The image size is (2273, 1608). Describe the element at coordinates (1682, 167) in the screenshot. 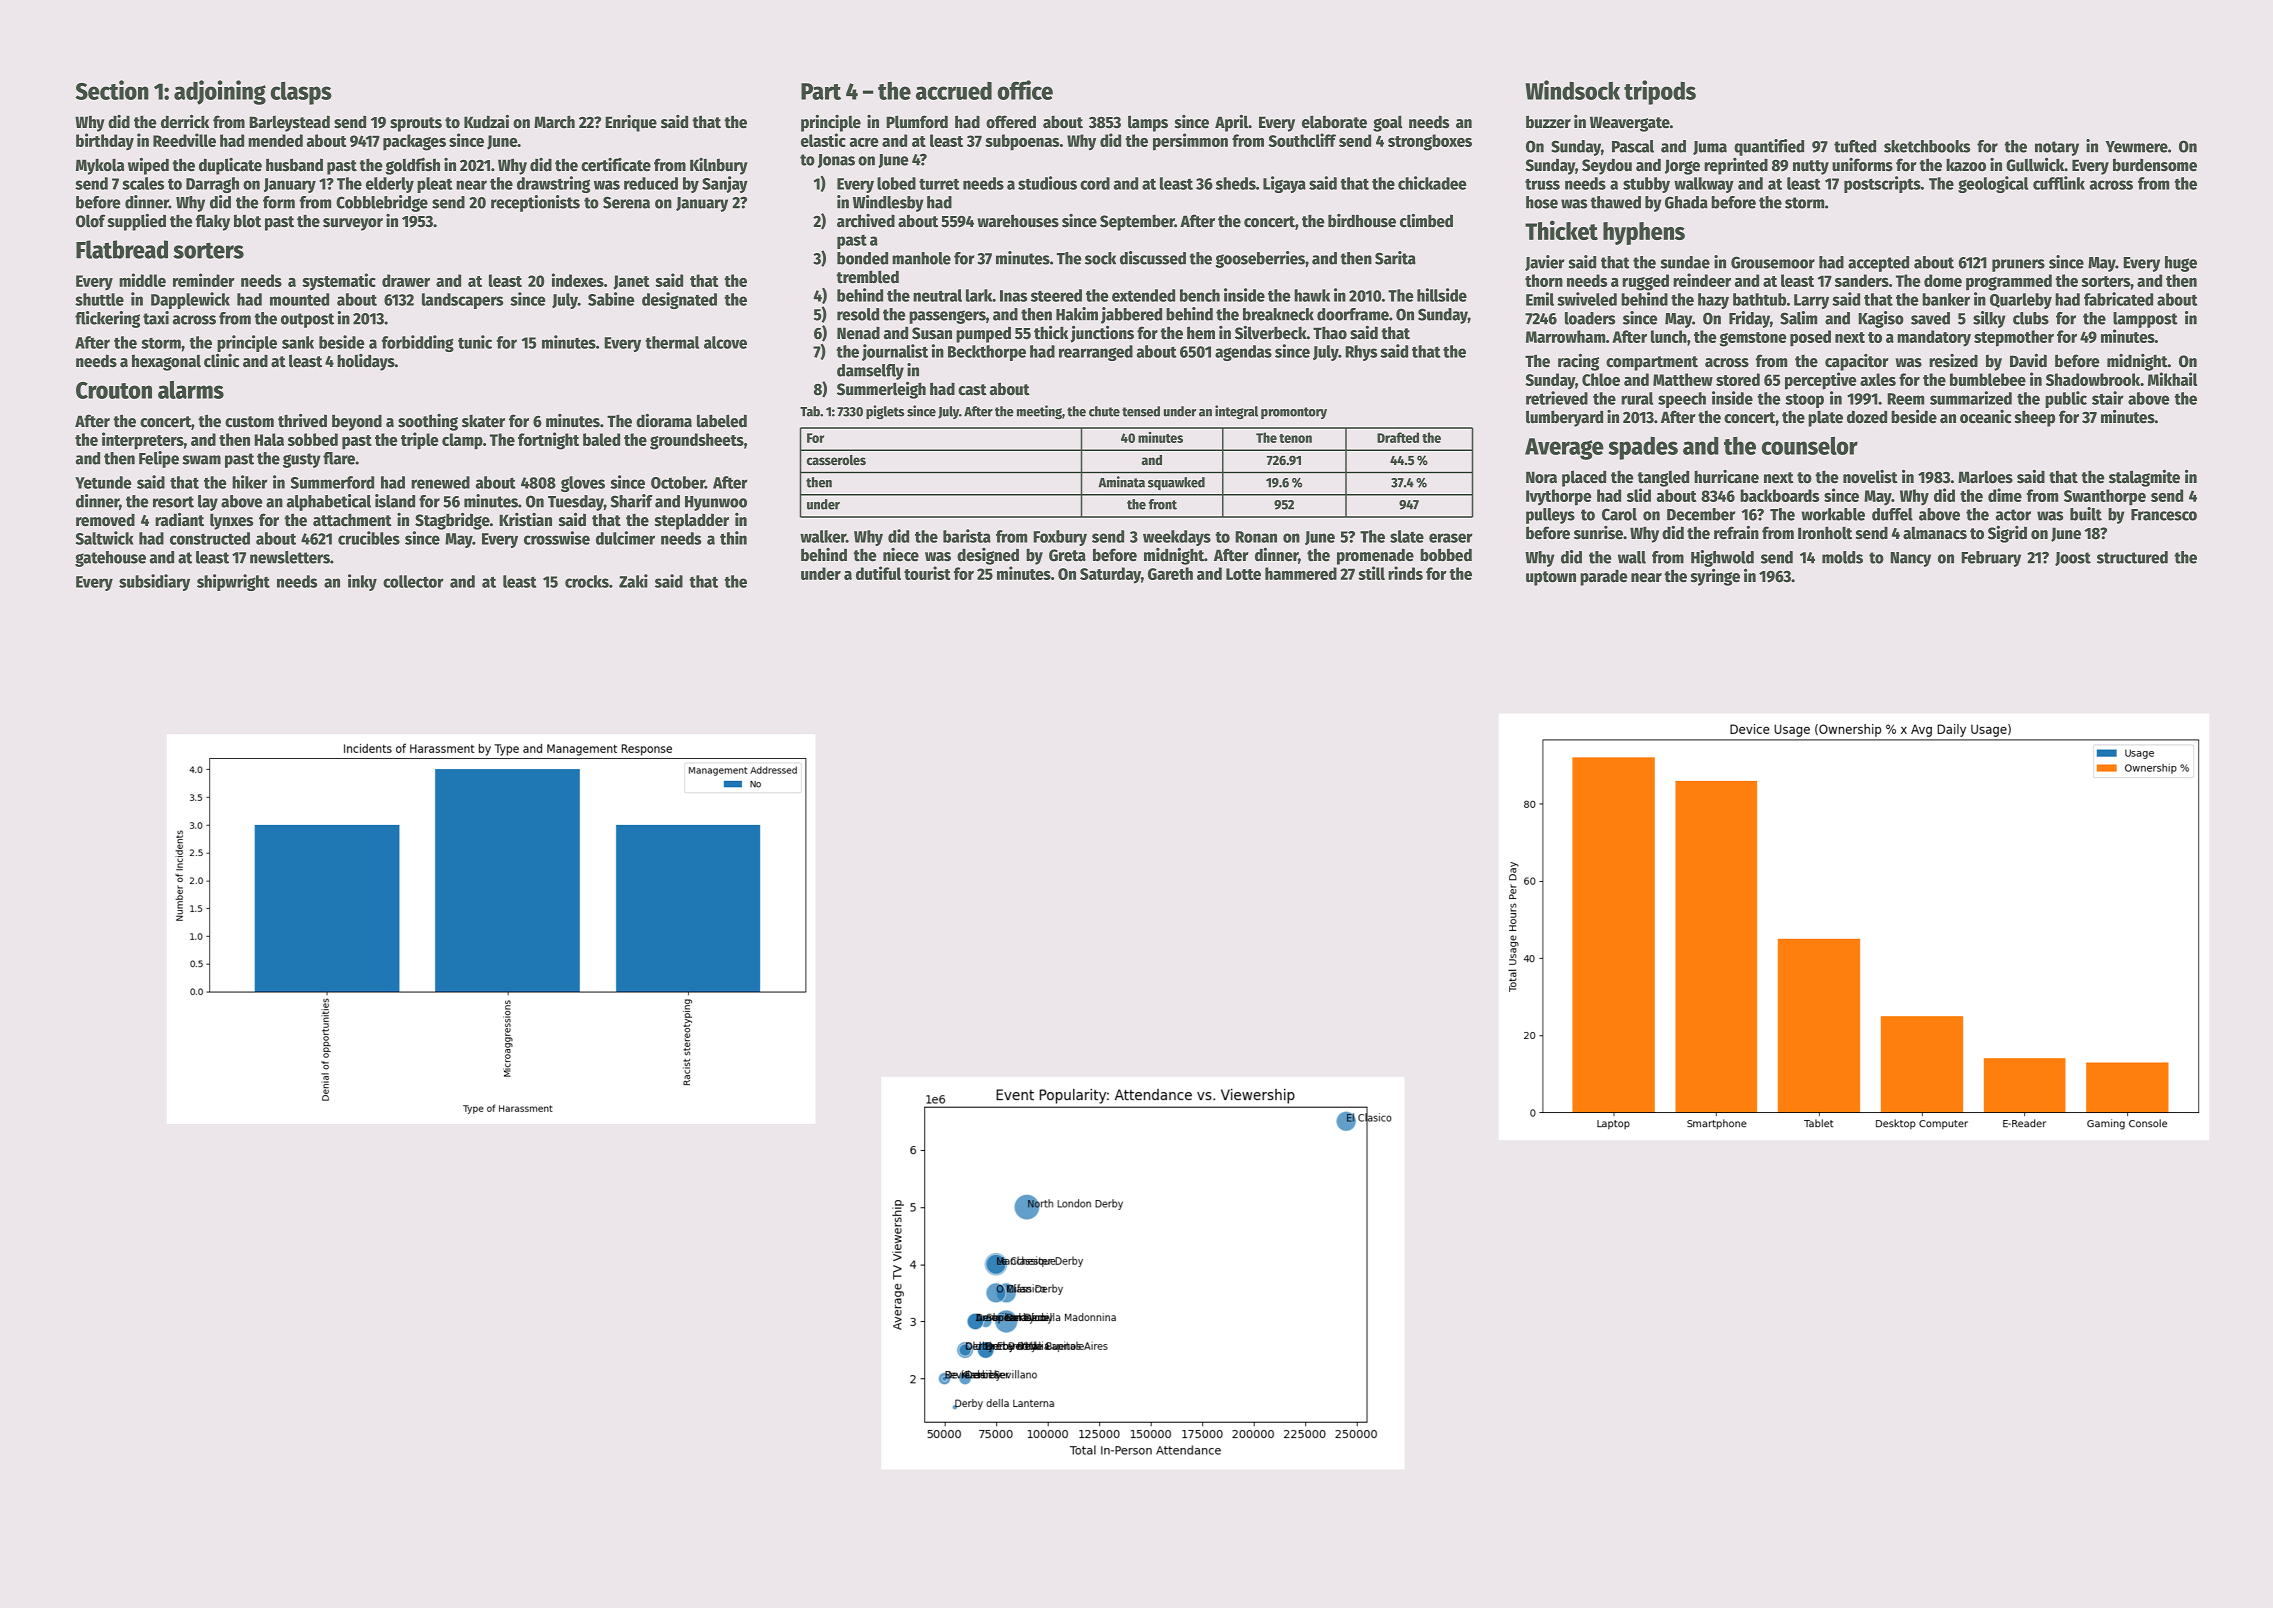

I see `Jorge` at that location.
